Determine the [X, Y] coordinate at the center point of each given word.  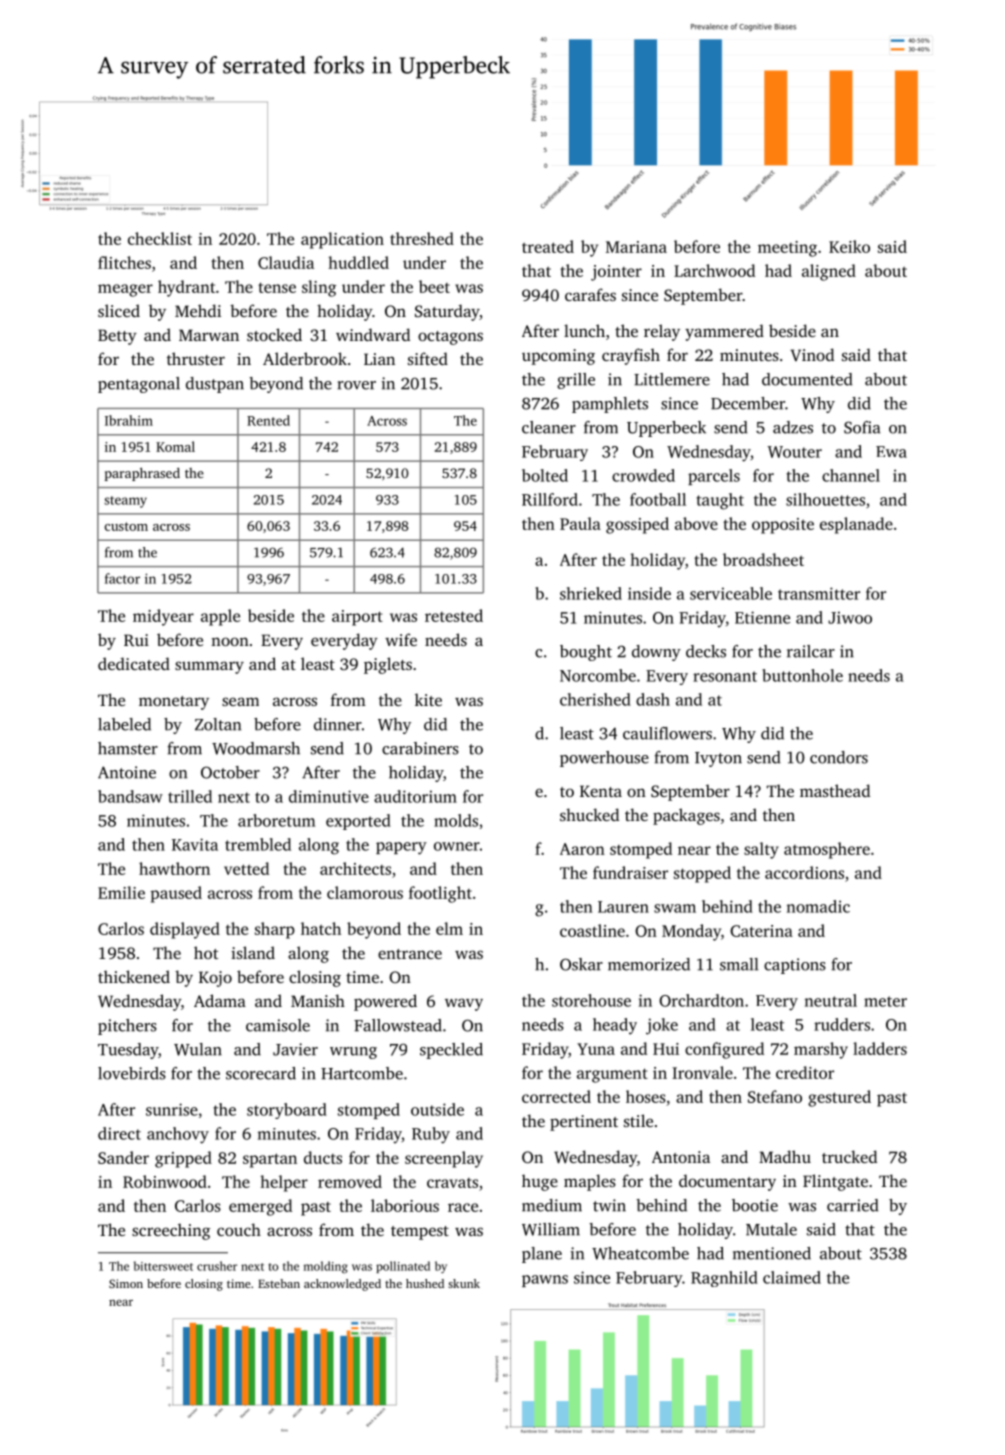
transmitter [819, 593]
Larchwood [714, 270]
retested [454, 615]
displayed [185, 930]
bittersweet [163, 1266]
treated [548, 246]
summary [209, 667]
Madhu [785, 1156]
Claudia [286, 262]
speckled [451, 1051]
